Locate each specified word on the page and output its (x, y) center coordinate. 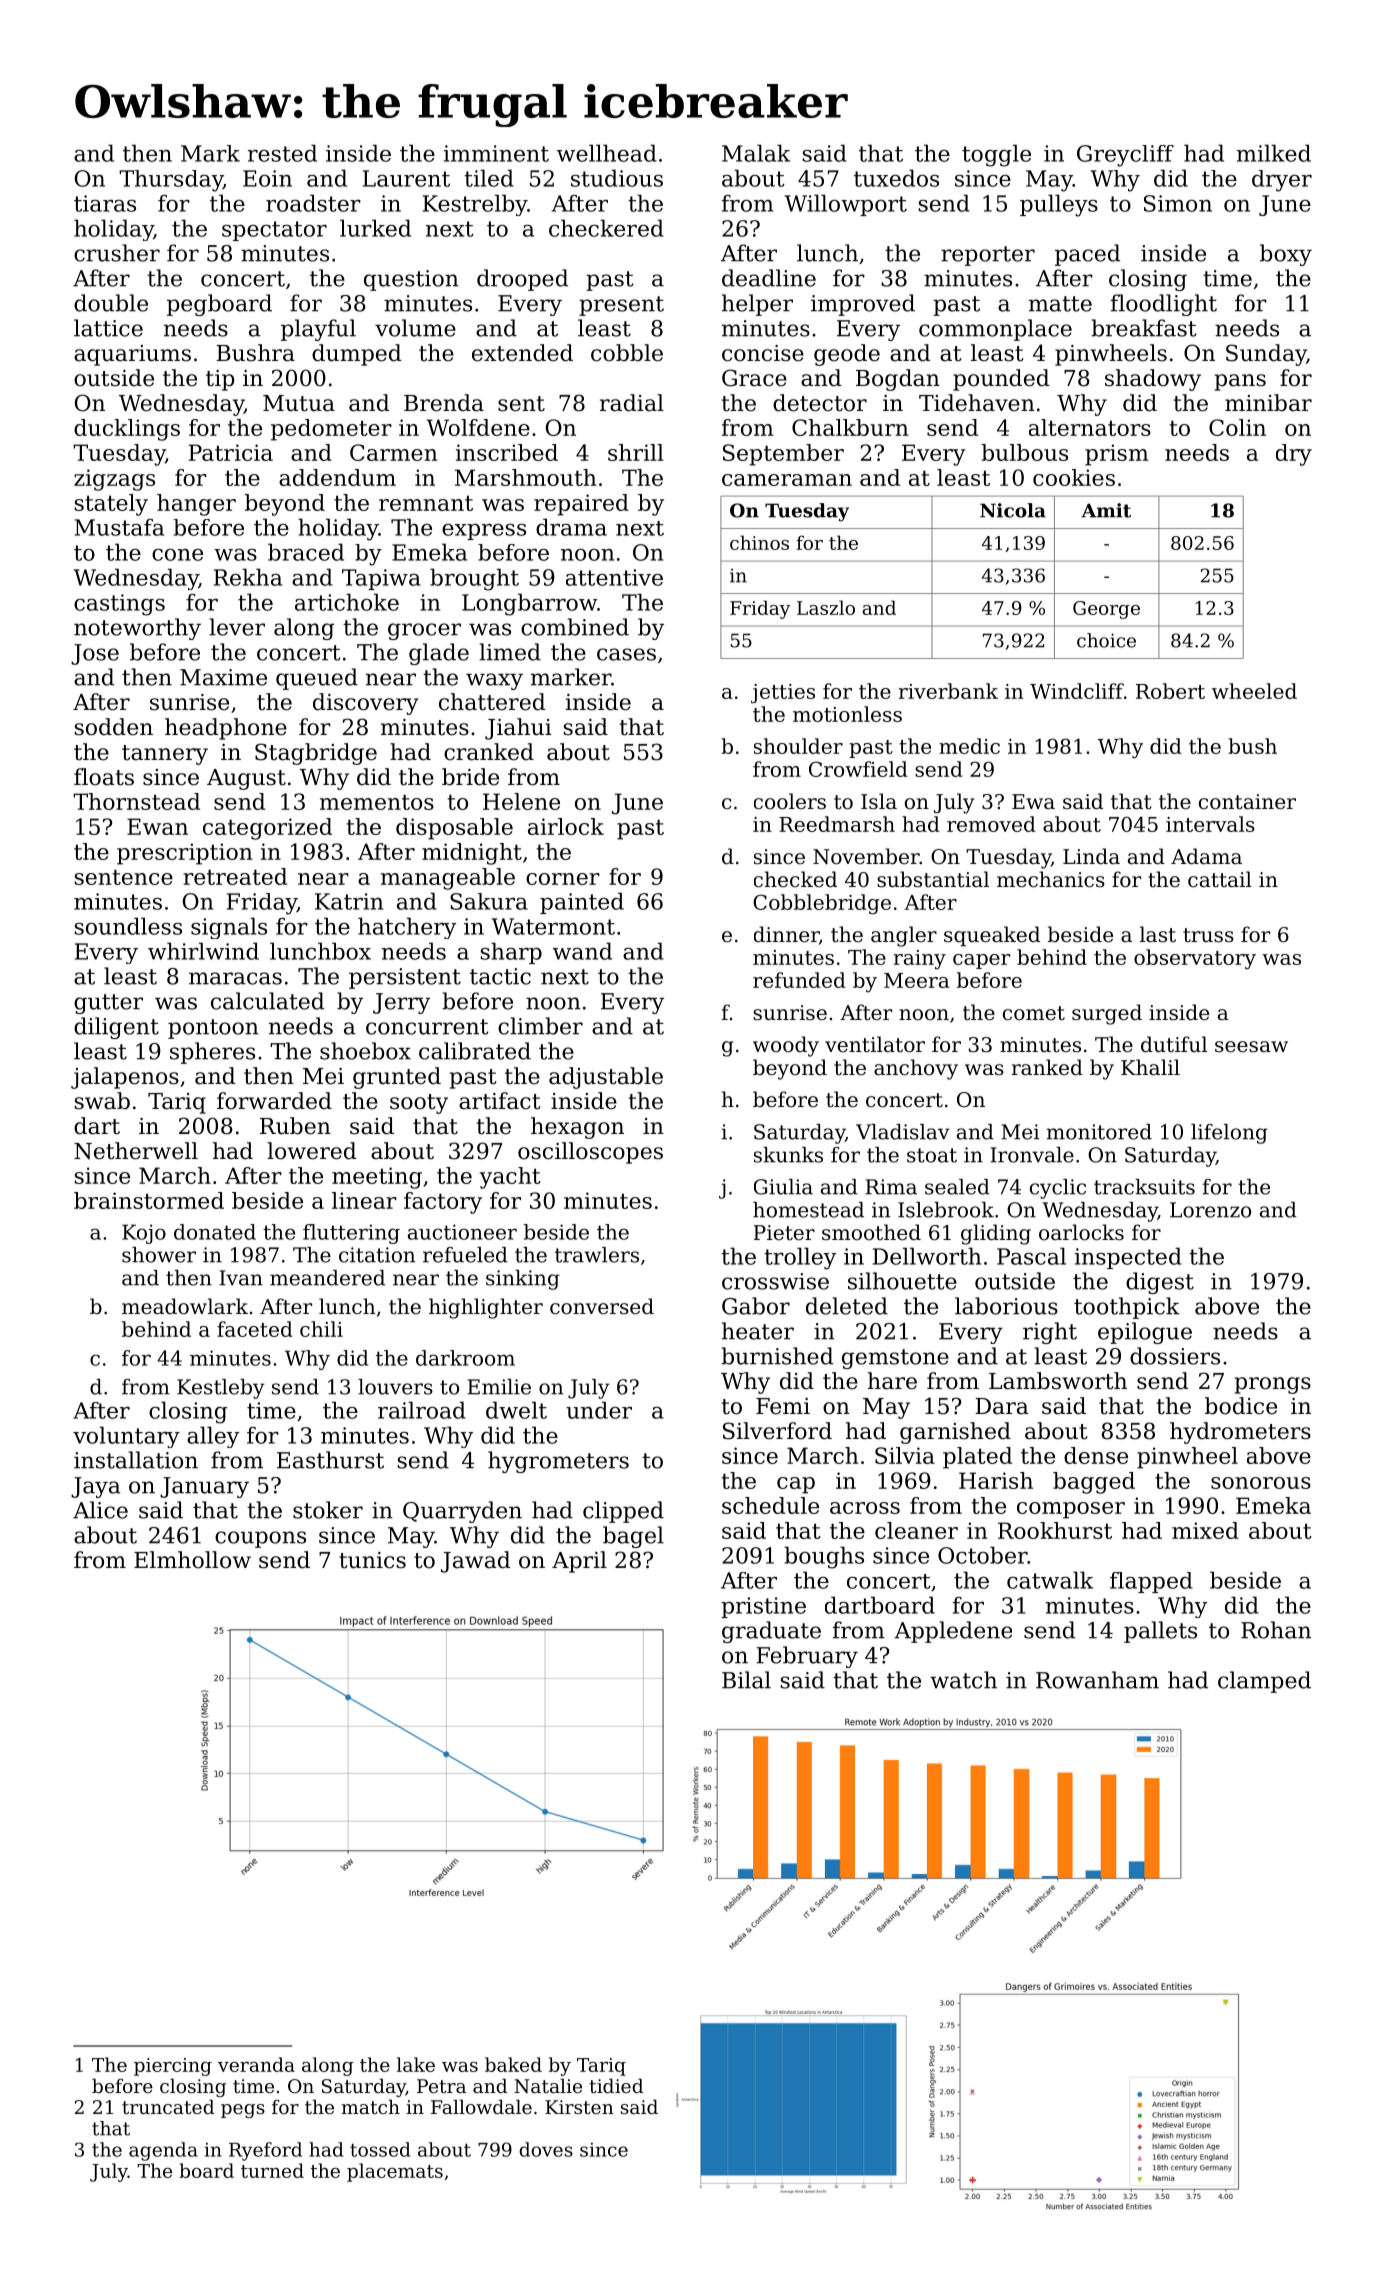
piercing (173, 2067)
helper (757, 305)
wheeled (1254, 691)
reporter (988, 256)
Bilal (746, 1680)
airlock (566, 826)
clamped (1264, 1682)
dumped (356, 355)
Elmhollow (192, 1560)
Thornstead (136, 801)
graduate (771, 1632)
